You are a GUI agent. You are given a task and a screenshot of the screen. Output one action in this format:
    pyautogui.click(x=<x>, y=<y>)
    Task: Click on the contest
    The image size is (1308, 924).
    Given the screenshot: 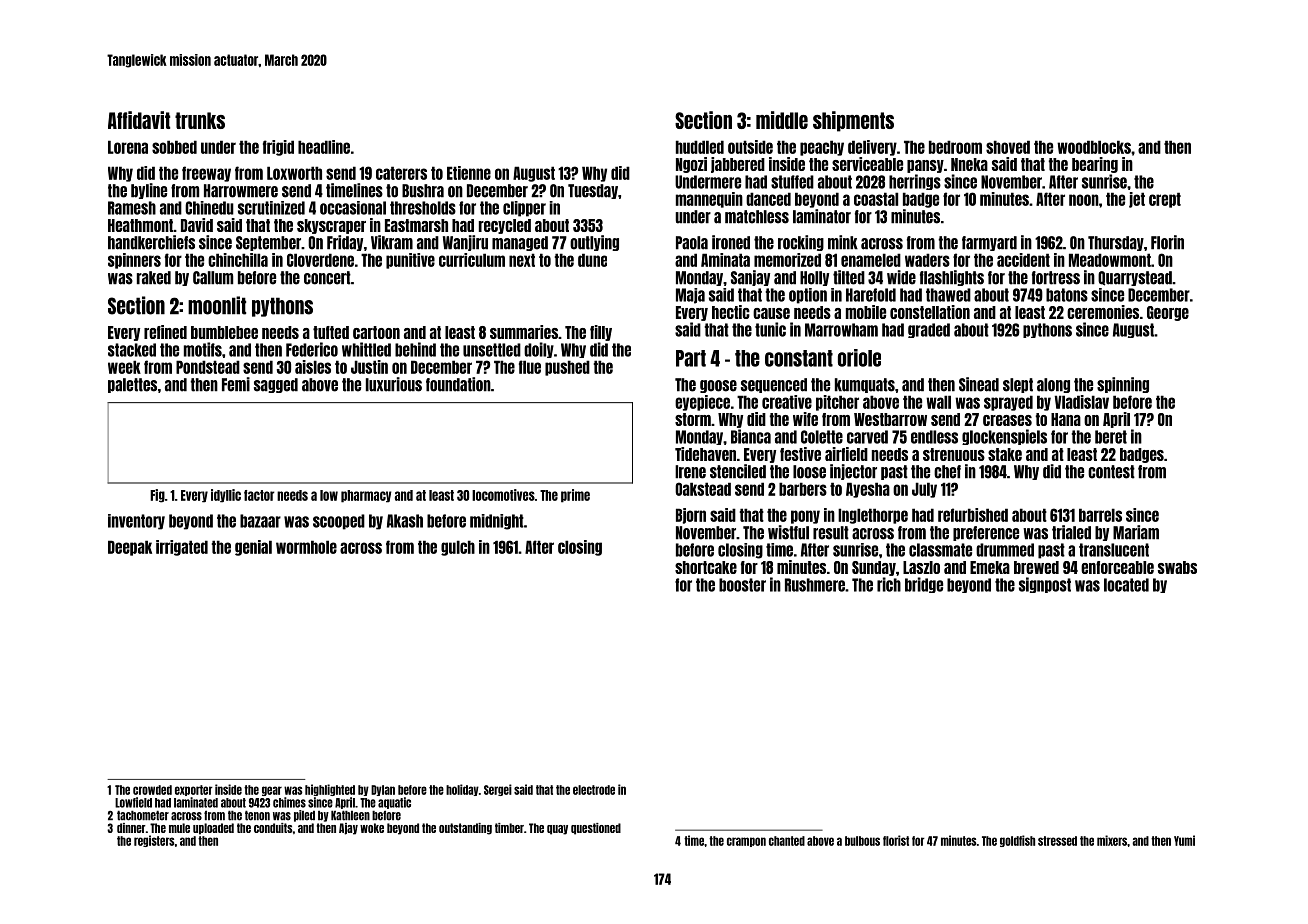 What is the action you would take?
    pyautogui.click(x=1111, y=472)
